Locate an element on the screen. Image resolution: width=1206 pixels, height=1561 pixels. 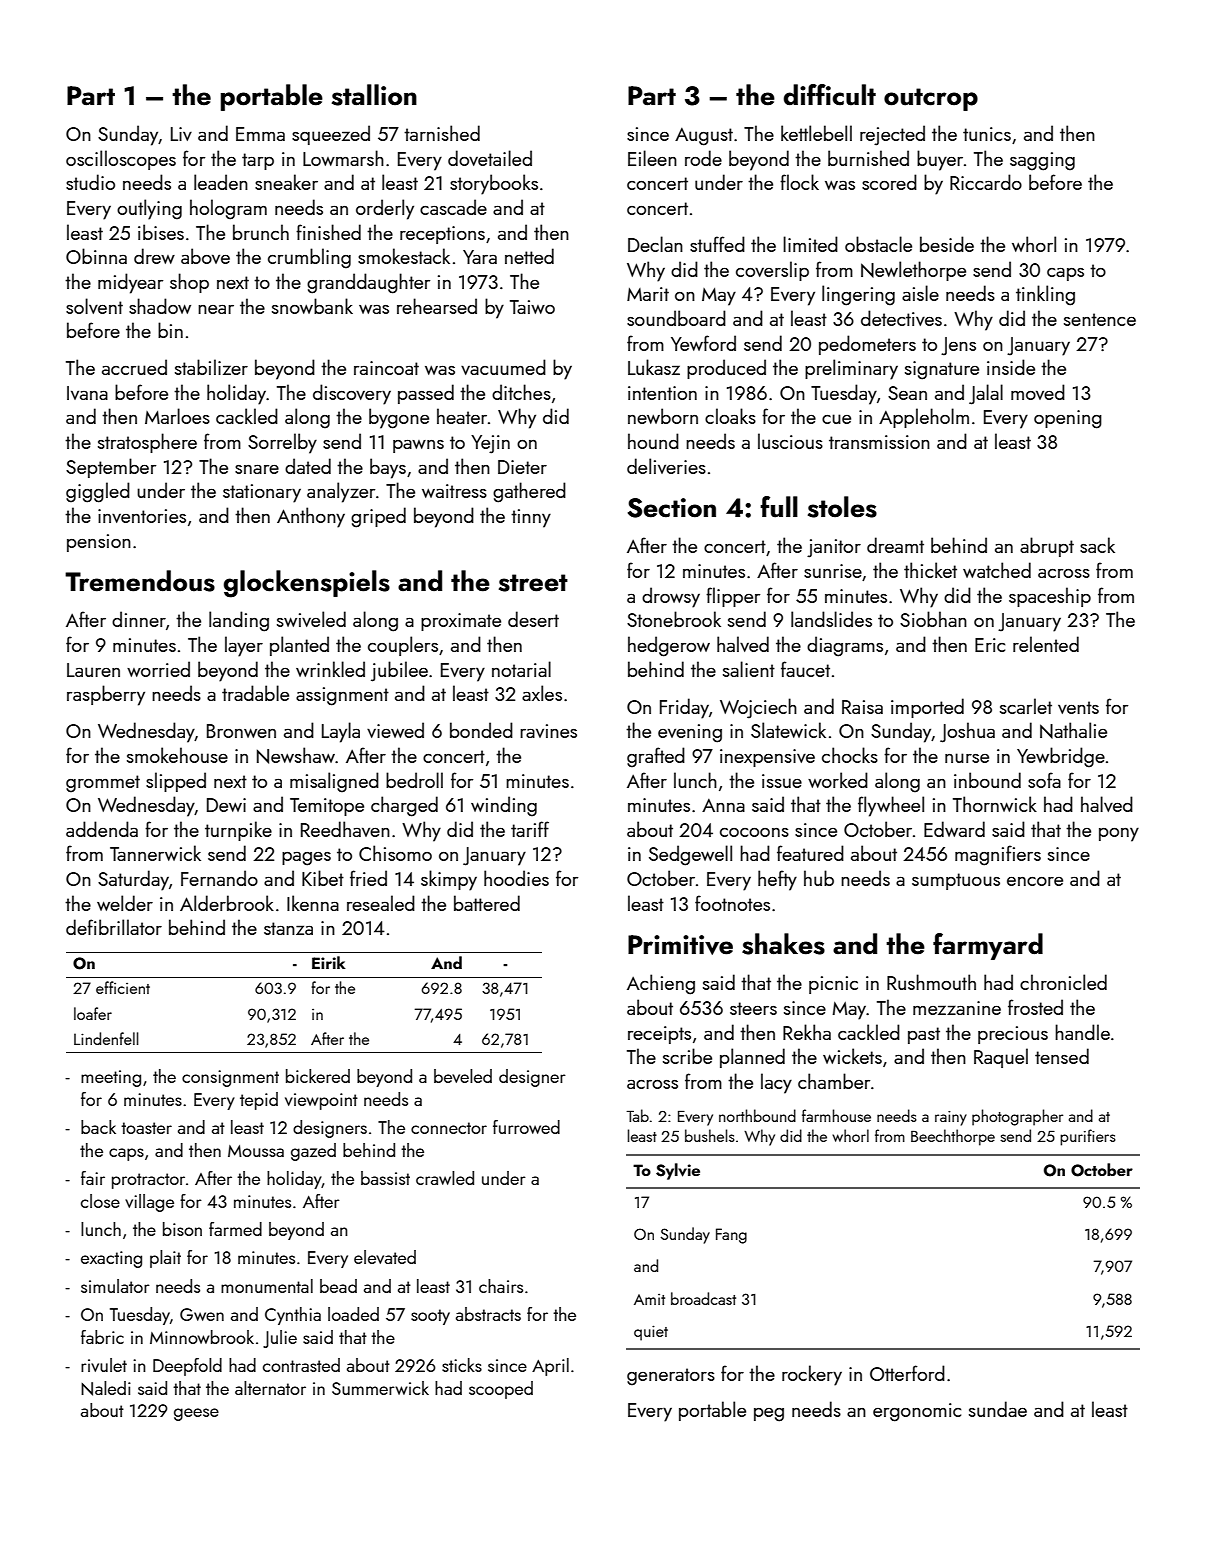
analyzer is located at coordinates (341, 492).
